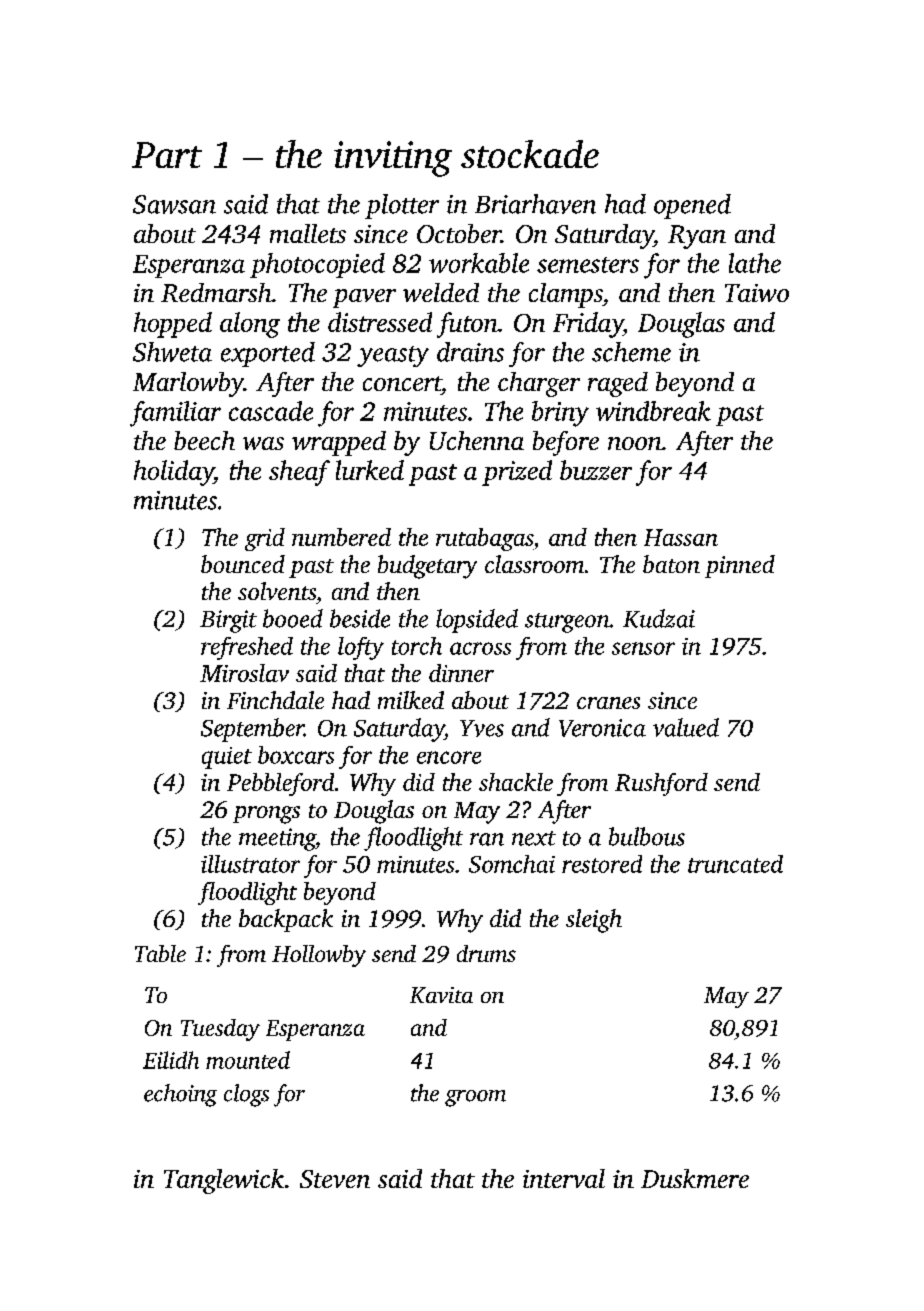 This screenshot has width=924, height=1311. Describe the element at coordinates (277, 839) in the screenshot. I see `meeting` at that location.
